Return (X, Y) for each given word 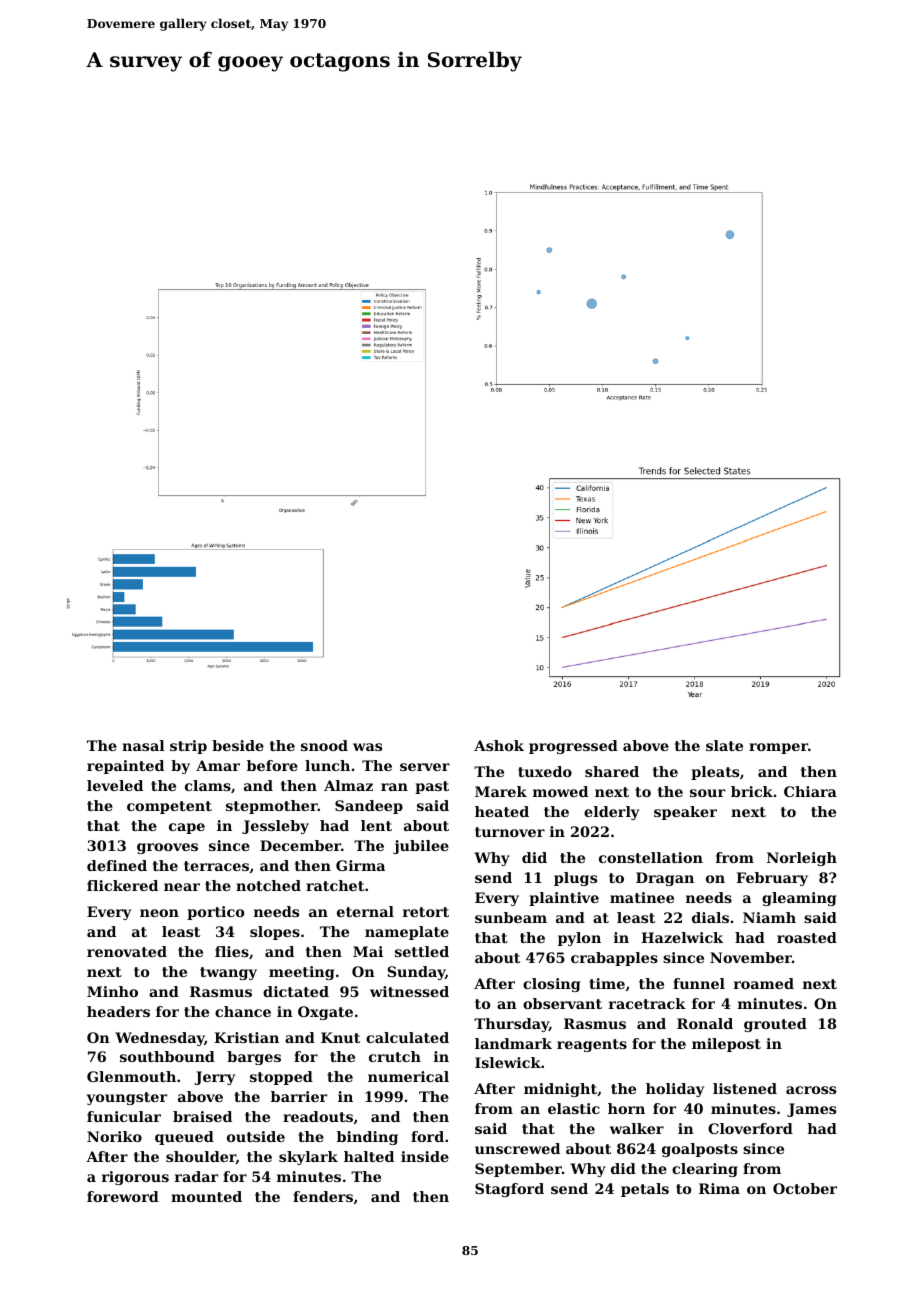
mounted (206, 1196)
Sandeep (369, 807)
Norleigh (802, 859)
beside (238, 745)
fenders (323, 1196)
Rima (719, 1188)
